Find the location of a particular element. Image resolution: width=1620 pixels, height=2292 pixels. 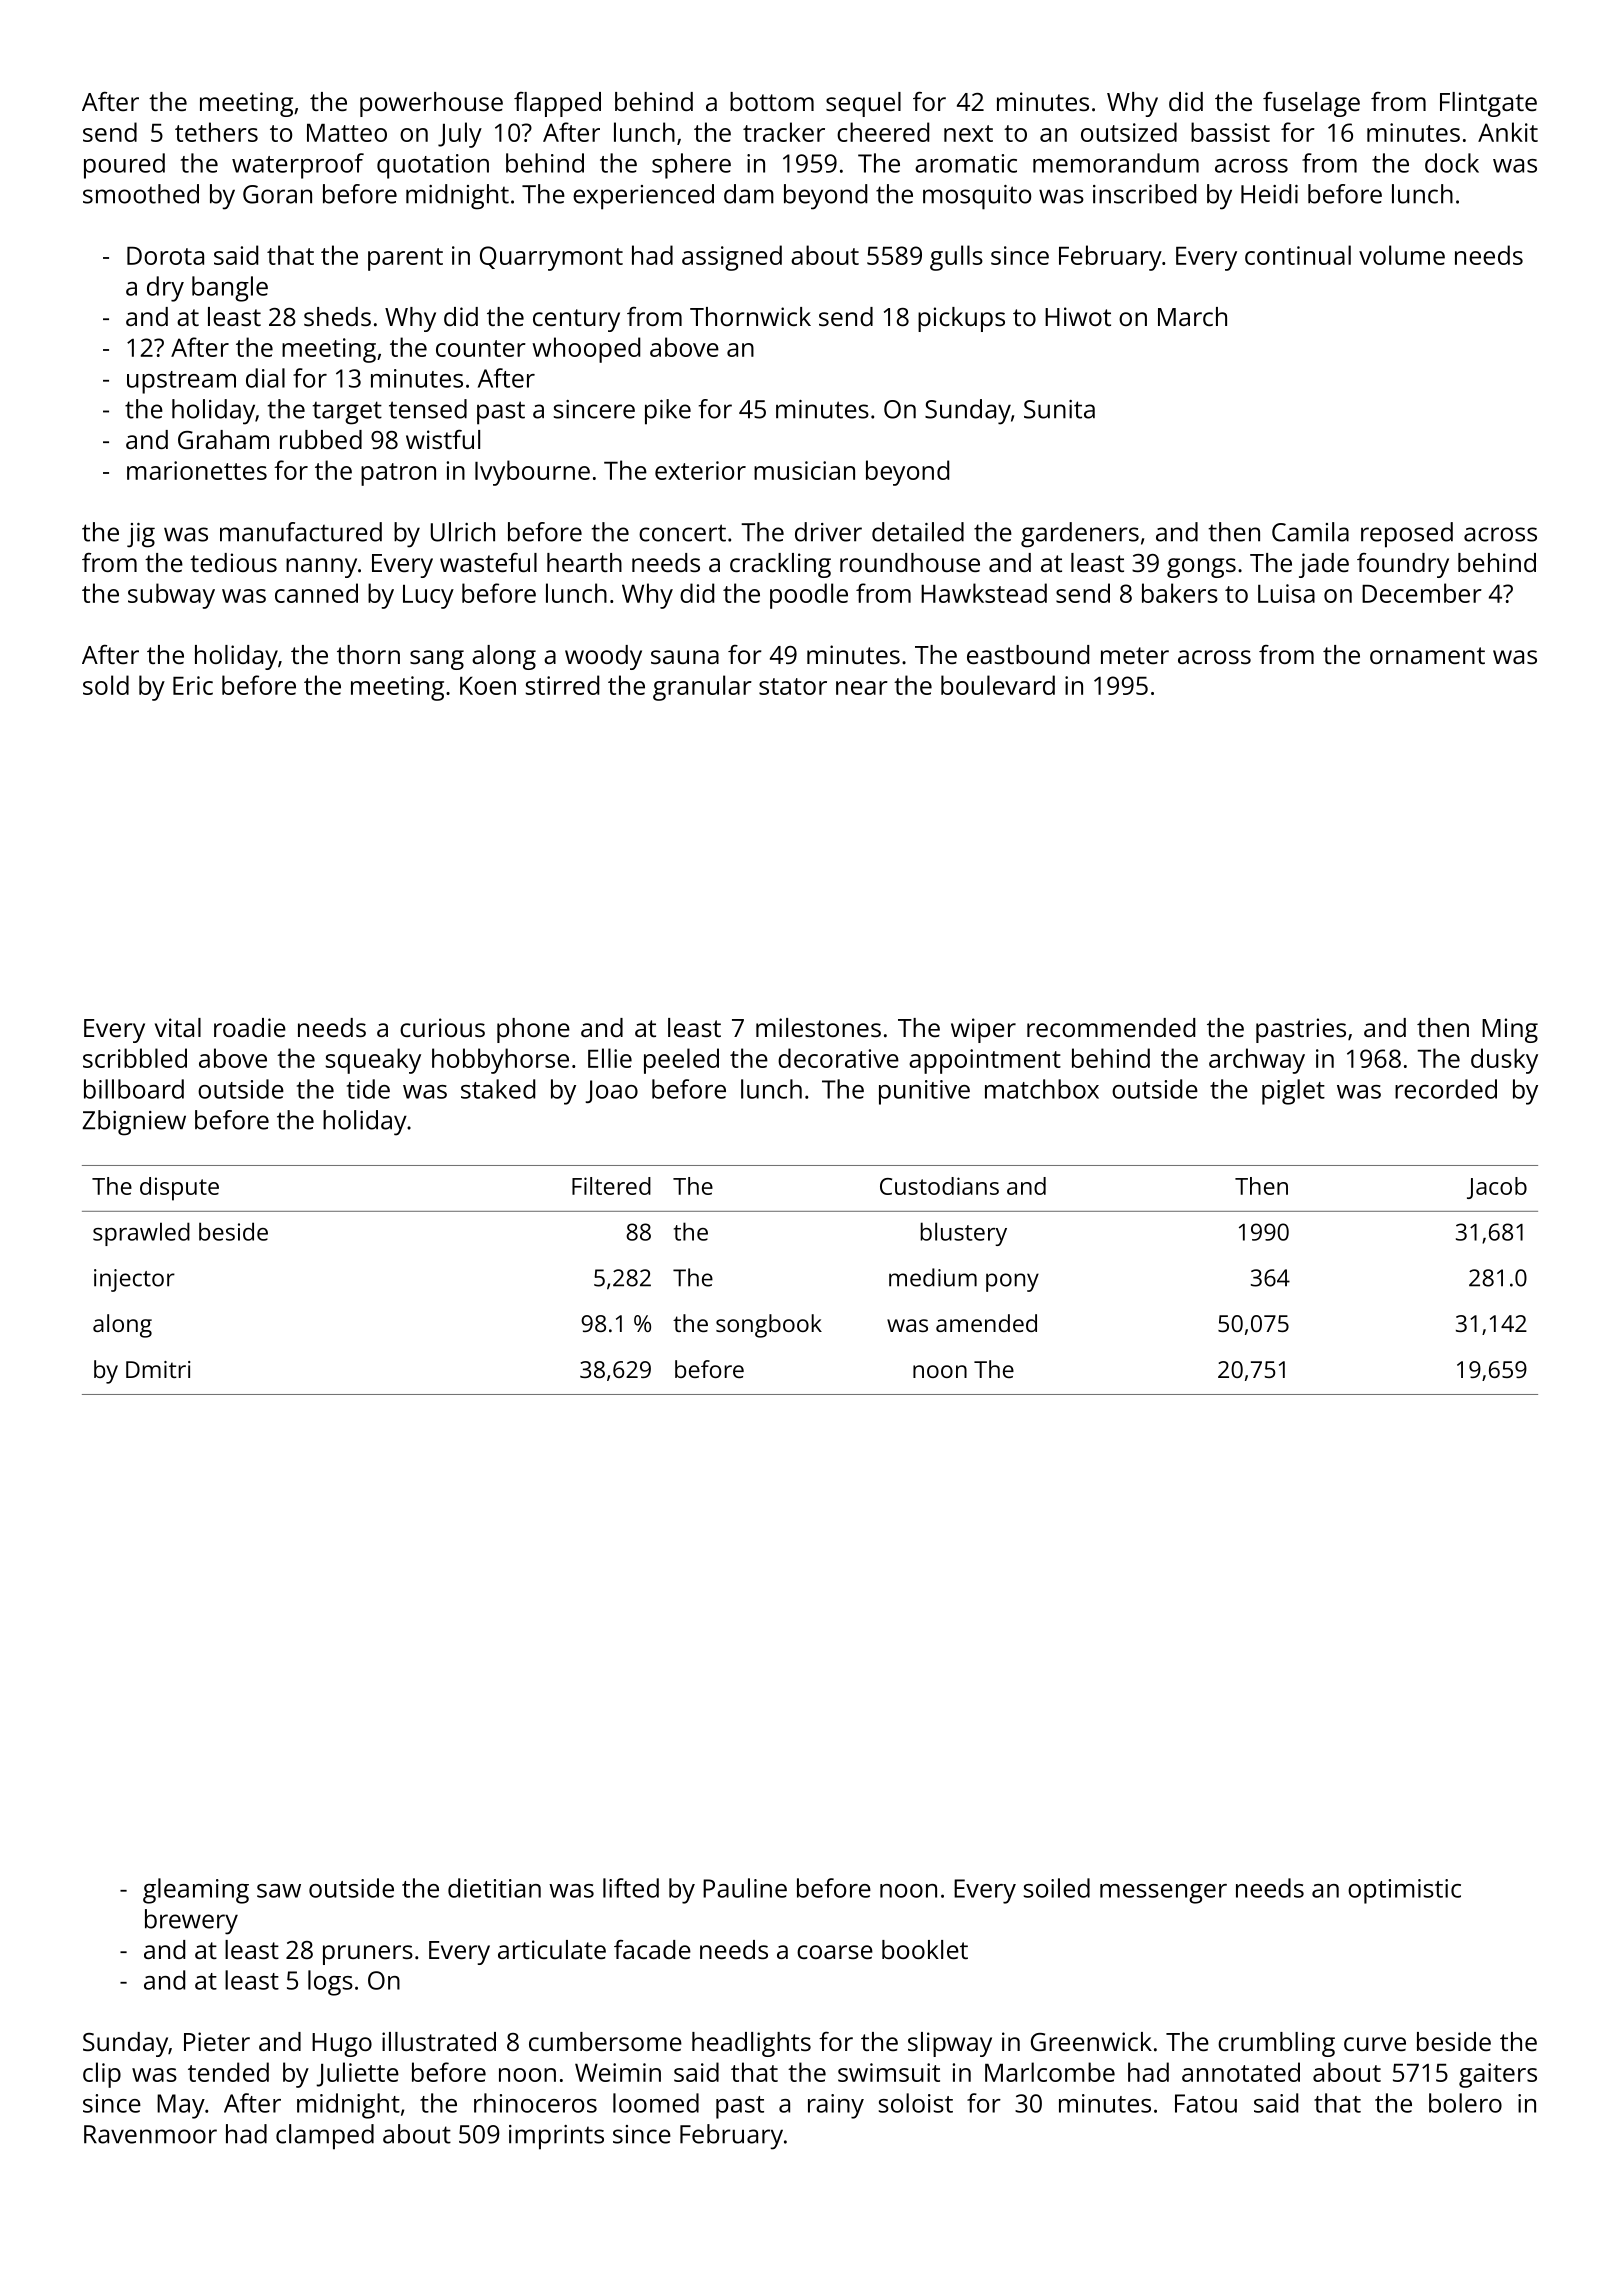

foundry is located at coordinates (1403, 565).
